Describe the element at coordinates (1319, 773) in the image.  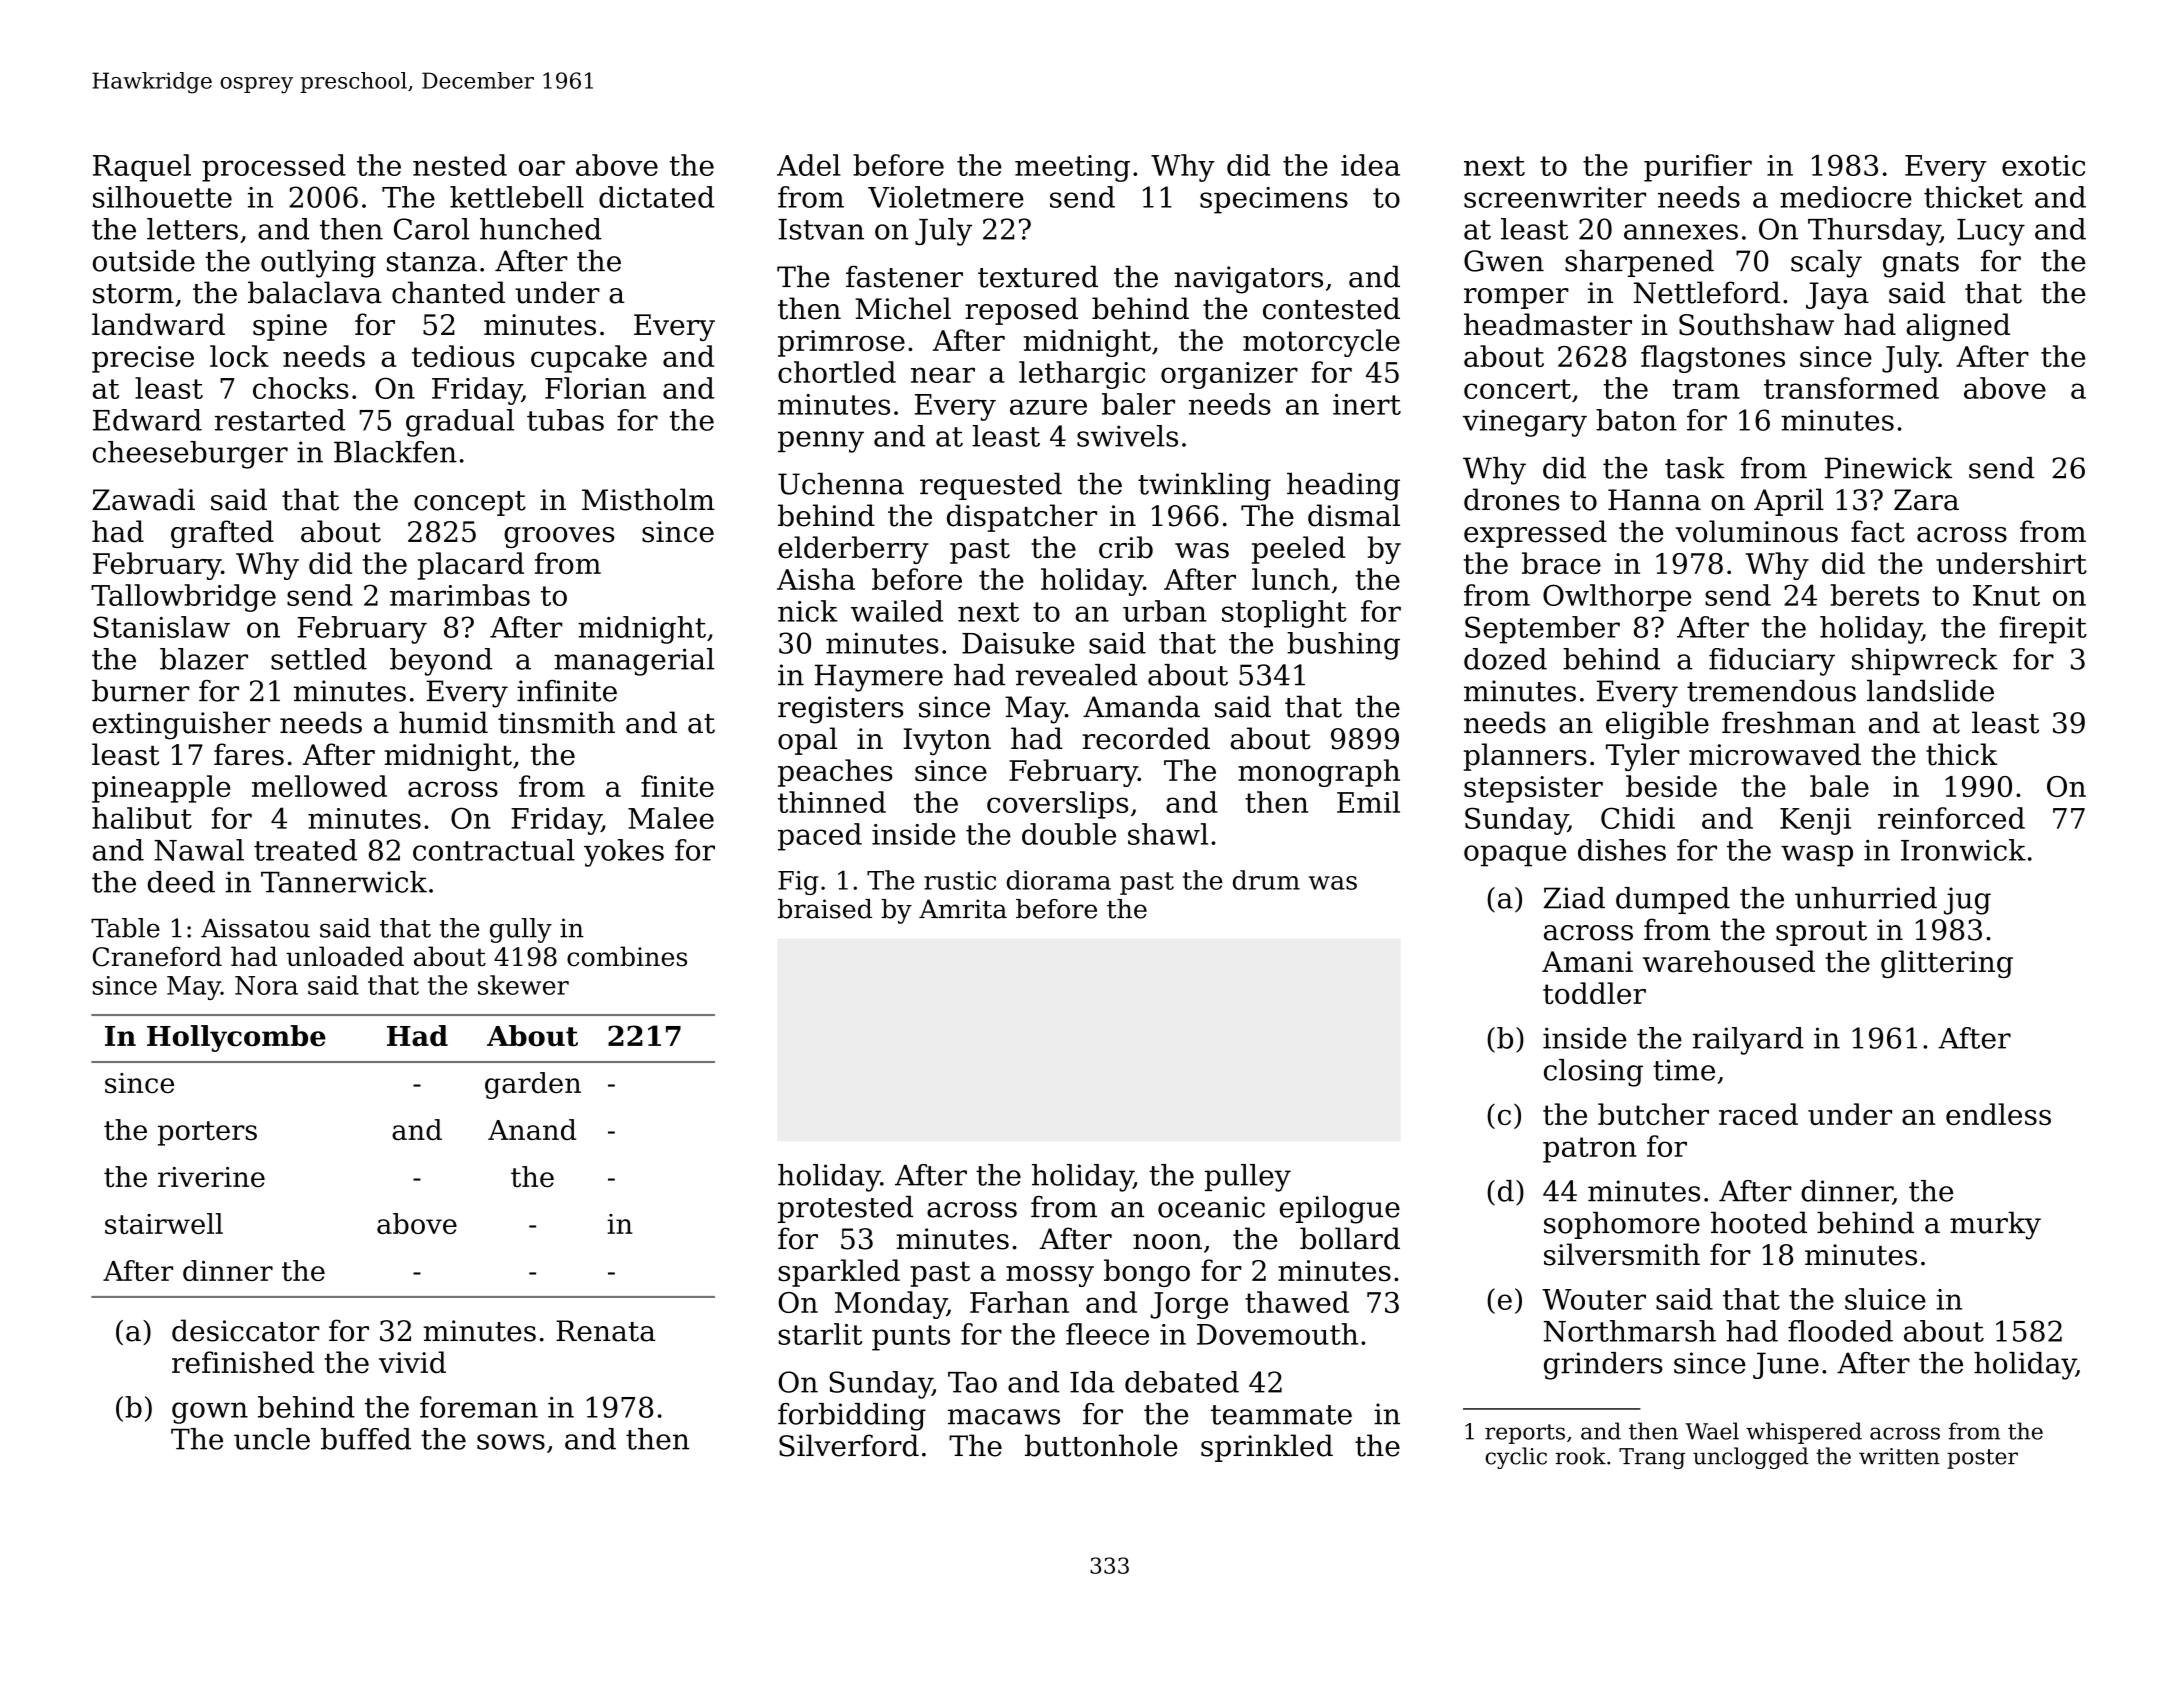
I see `monograph` at that location.
